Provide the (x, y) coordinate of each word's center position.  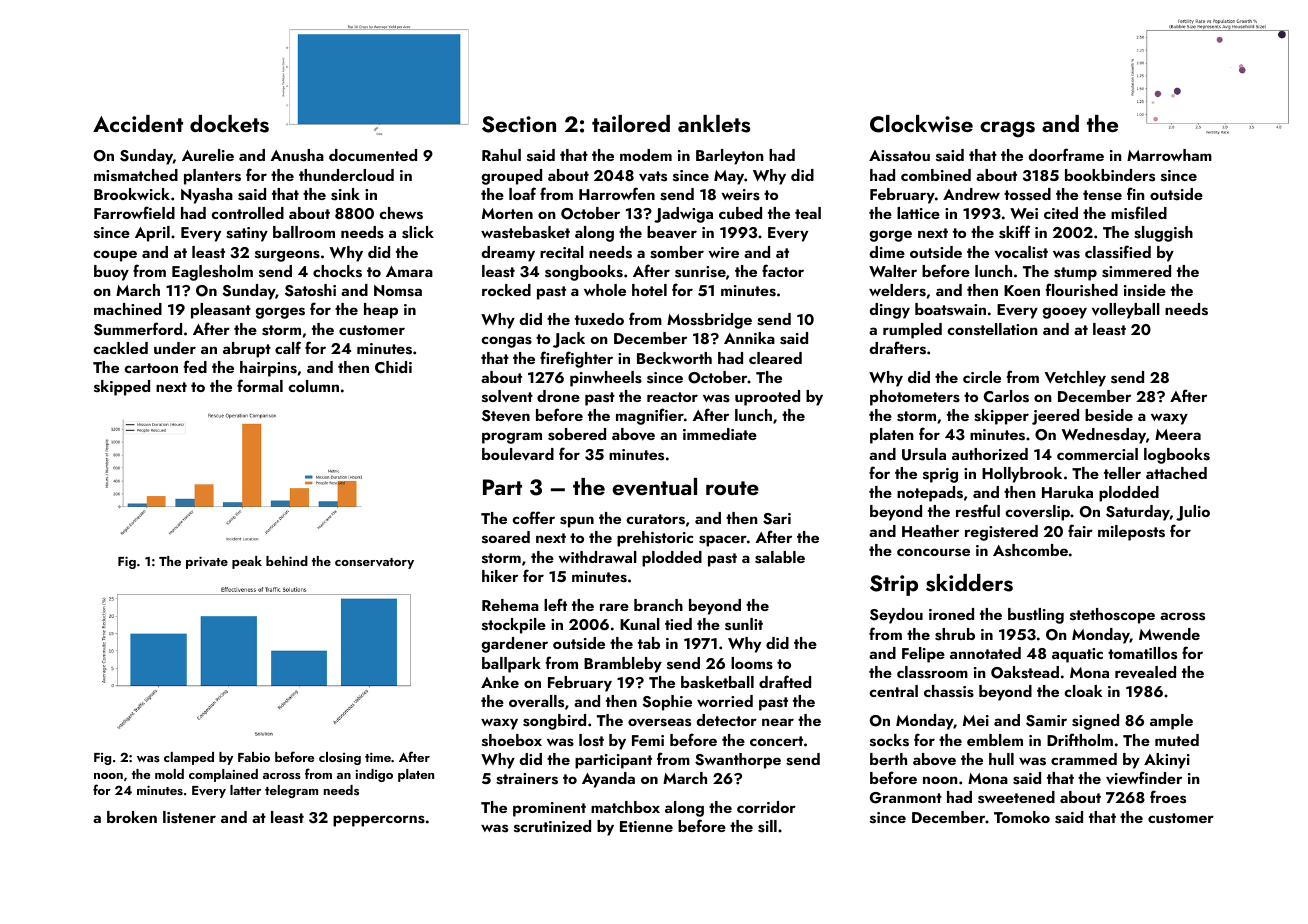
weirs (740, 195)
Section (519, 124)
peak (247, 562)
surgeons (287, 256)
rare (614, 607)
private (207, 562)
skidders (969, 583)
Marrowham (1169, 155)
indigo (374, 775)
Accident (138, 123)
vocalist (1021, 252)
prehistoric (655, 539)
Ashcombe (1030, 550)
